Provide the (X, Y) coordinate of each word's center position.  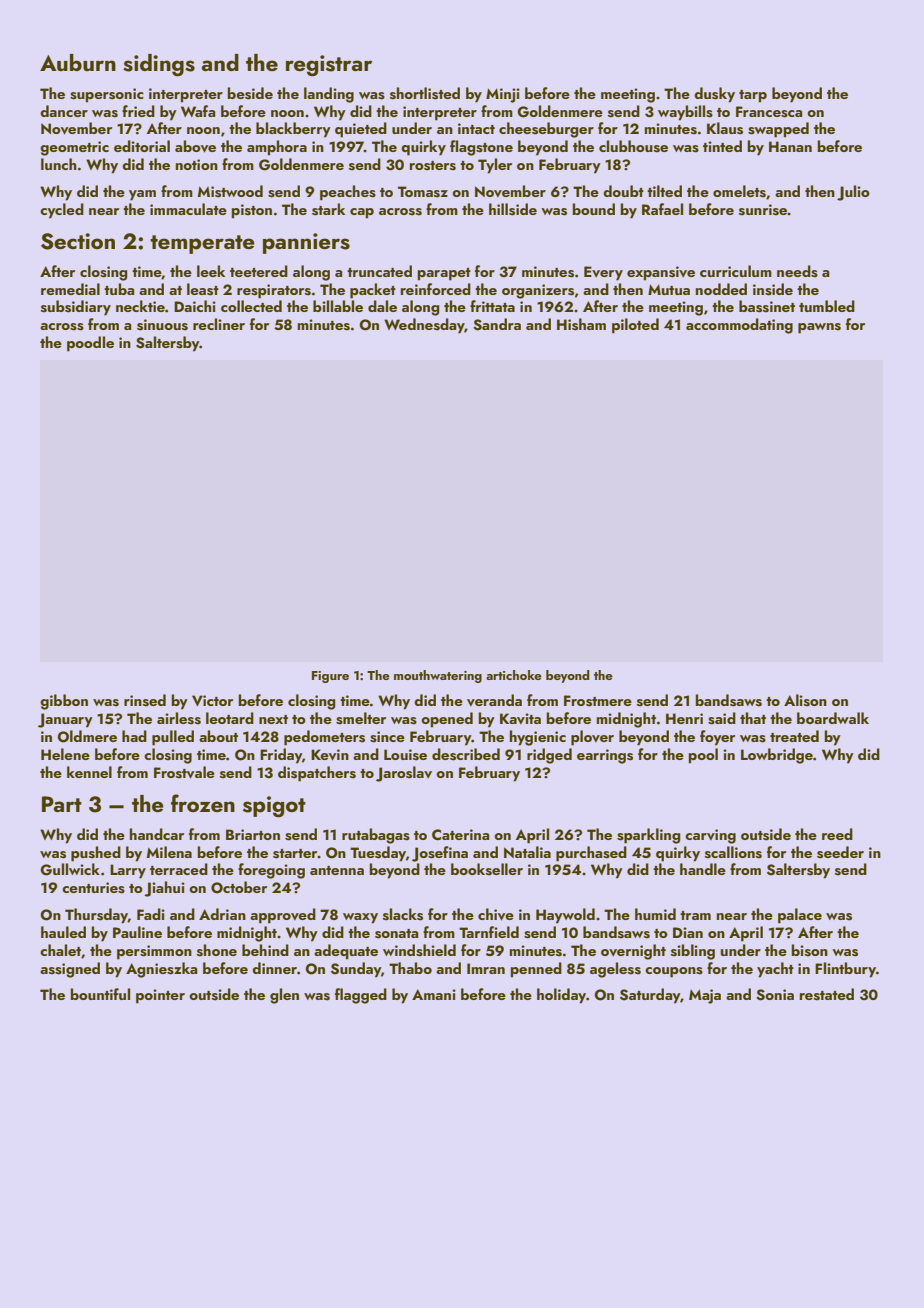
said (722, 718)
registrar (329, 66)
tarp (753, 96)
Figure (330, 677)
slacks (403, 914)
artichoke (514, 675)
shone (217, 950)
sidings (159, 65)
